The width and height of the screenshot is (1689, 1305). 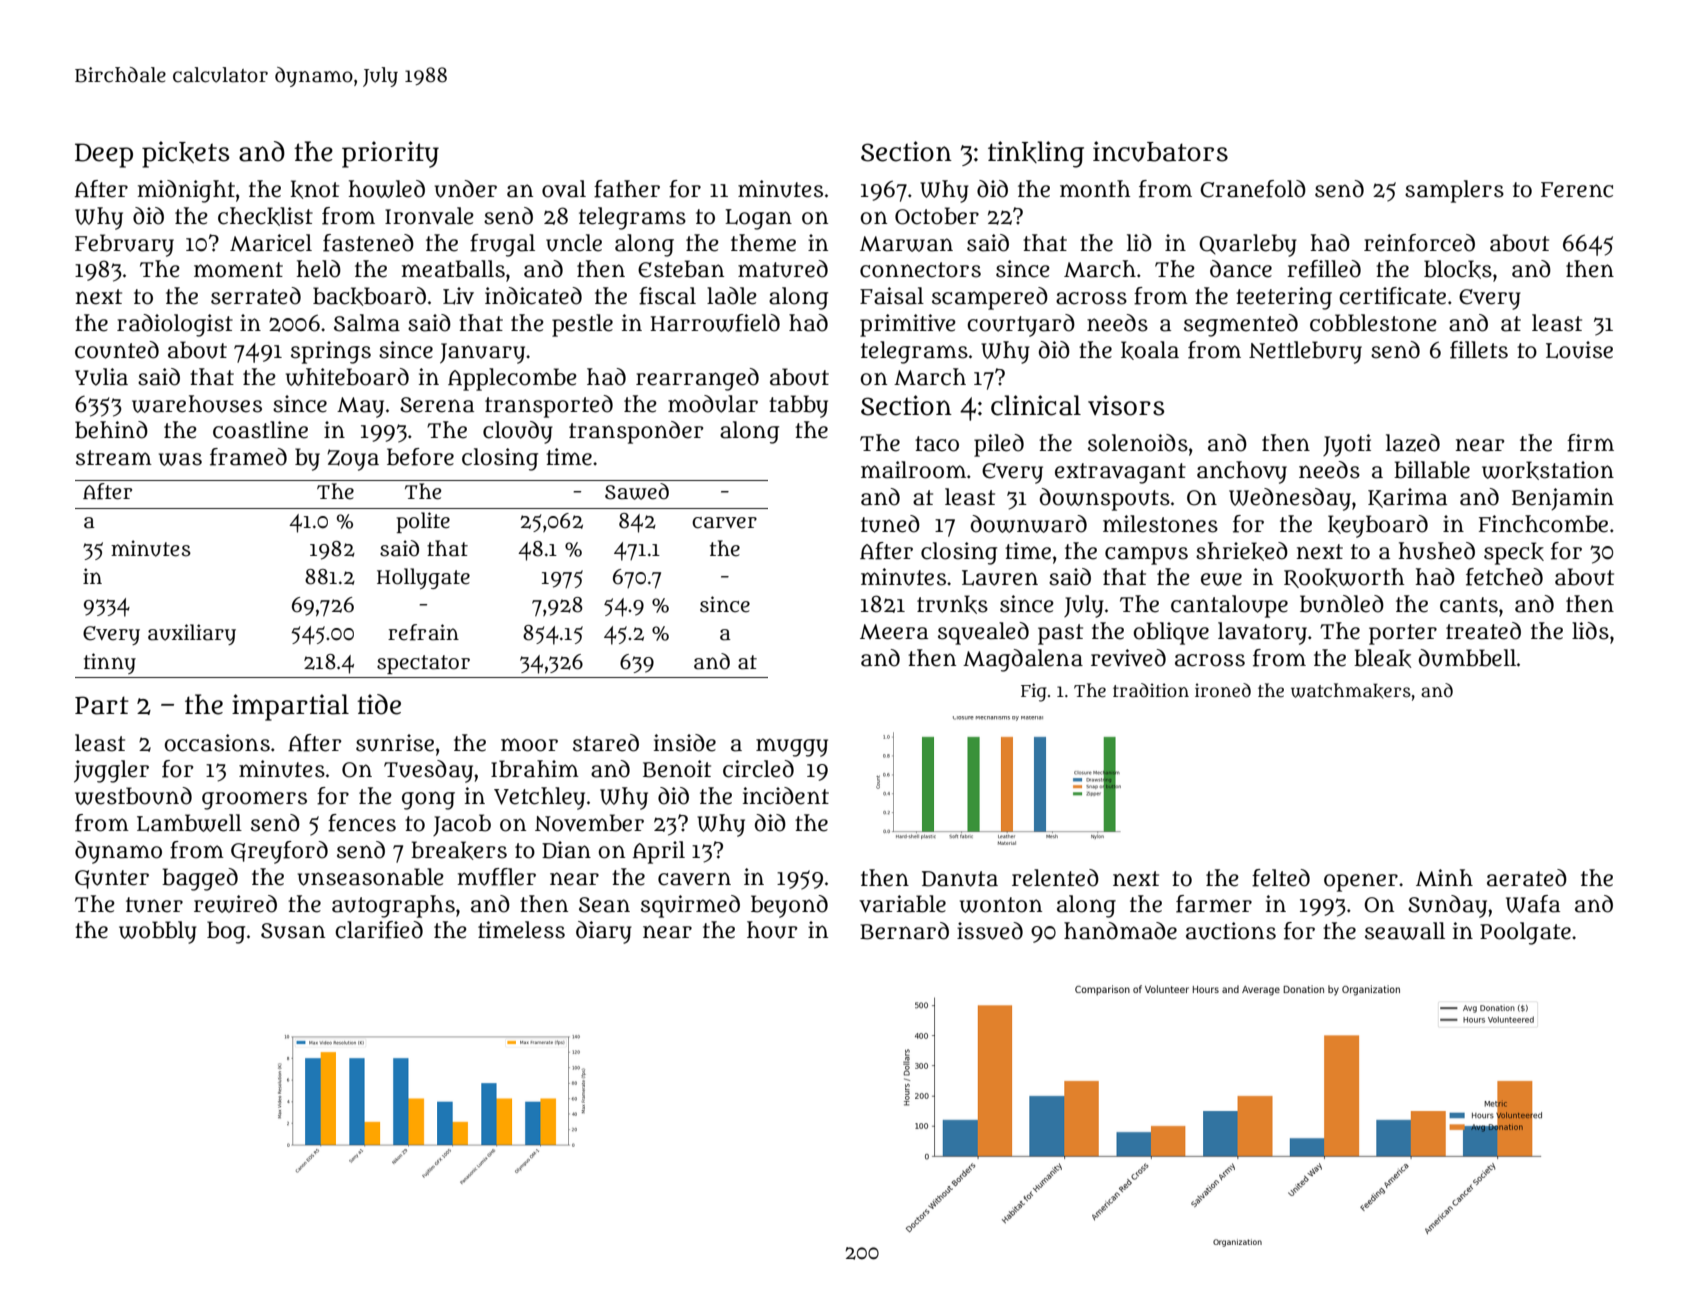 What do you see at coordinates (604, 932) in the screenshot?
I see `diary` at bounding box center [604, 932].
